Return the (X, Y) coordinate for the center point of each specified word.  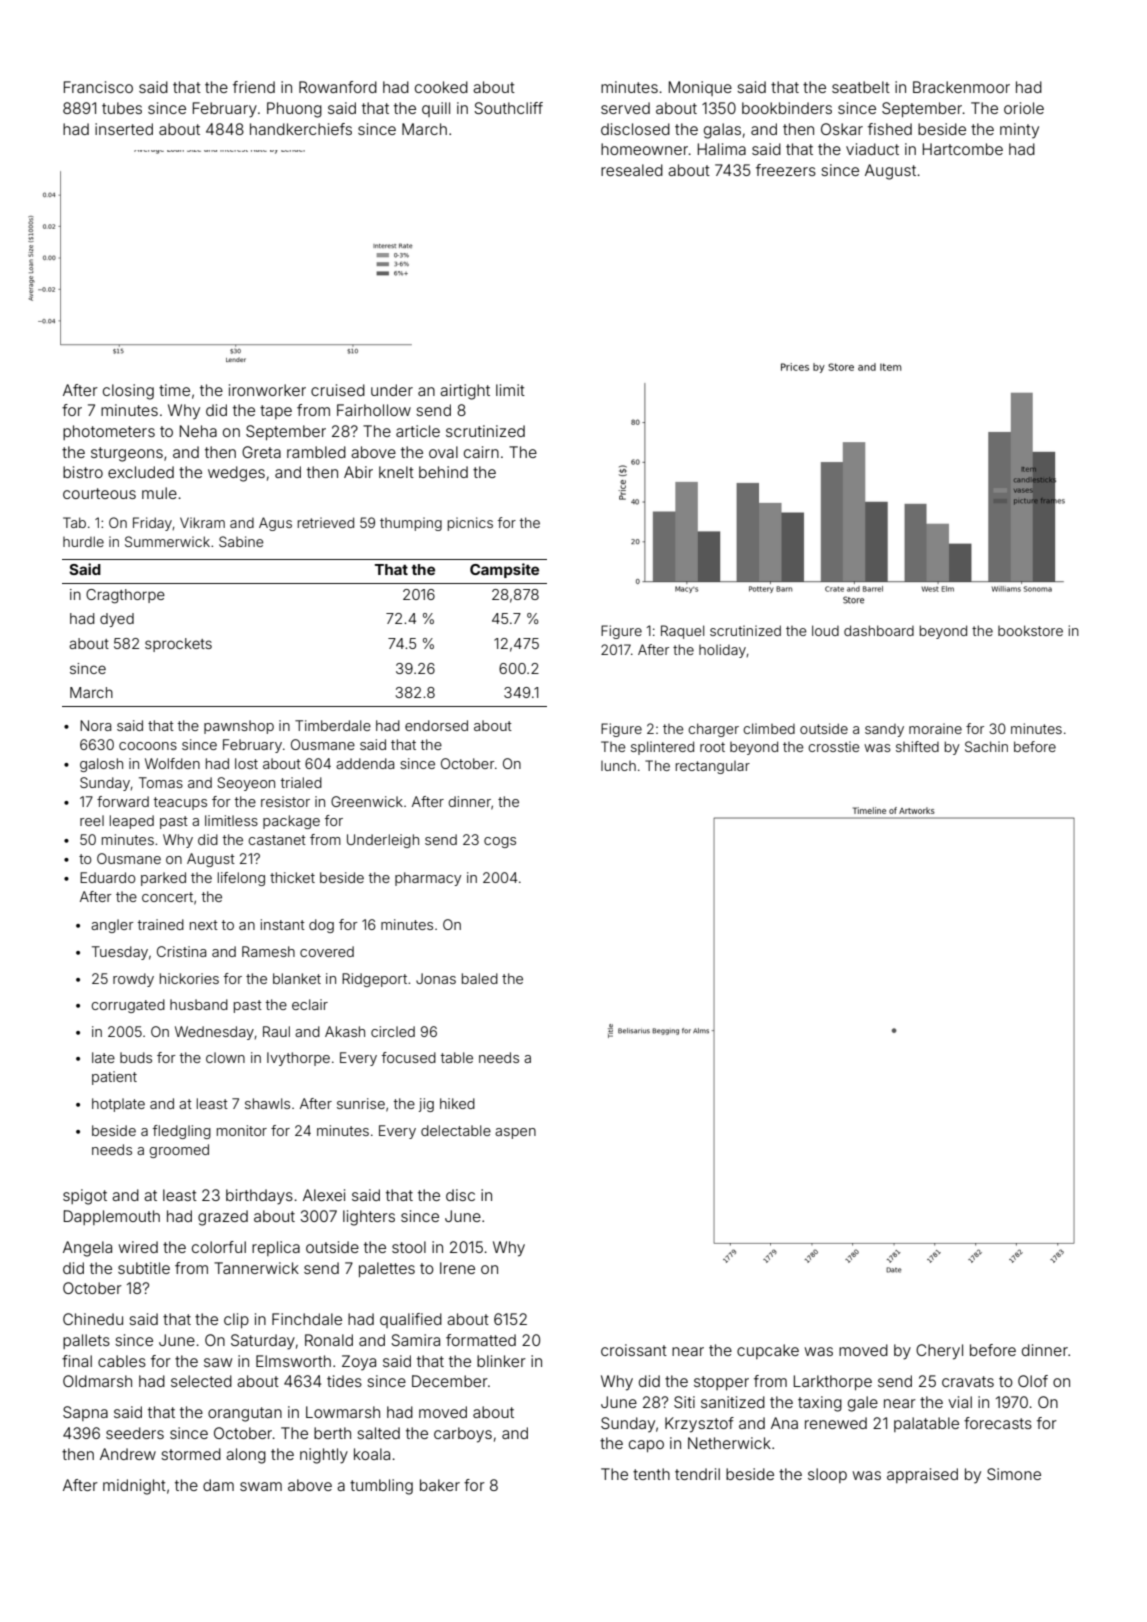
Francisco (98, 87)
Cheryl (939, 1352)
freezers (786, 170)
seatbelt (861, 87)
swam (261, 1486)
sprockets (178, 645)
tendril (697, 1474)
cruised (338, 390)
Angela (87, 1249)
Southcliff (508, 108)
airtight (465, 392)
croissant (634, 1350)
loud (825, 630)
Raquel (682, 632)
